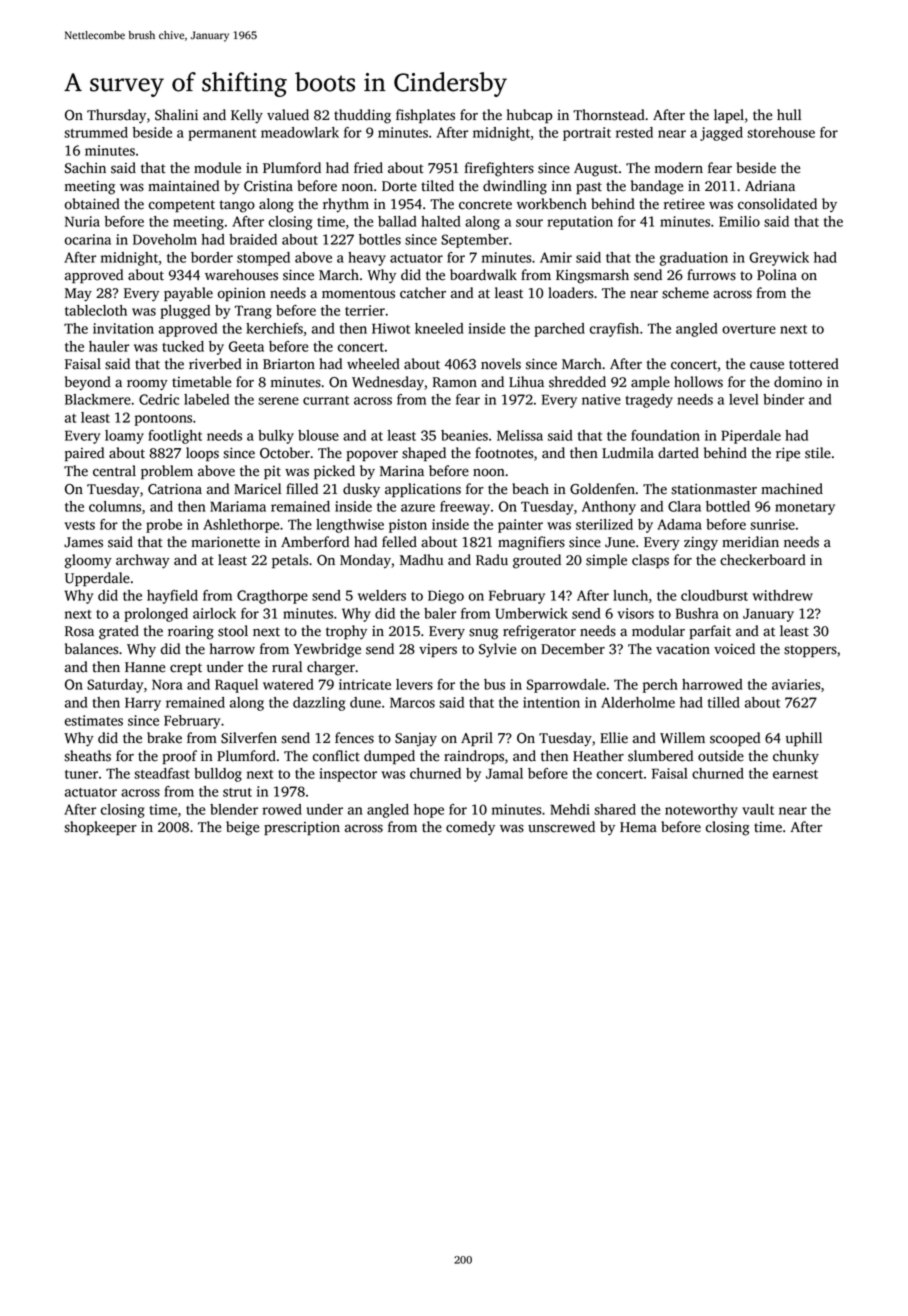 This image has height=1316, width=908. What do you see at coordinates (501, 364) in the image?
I see `novels` at bounding box center [501, 364].
